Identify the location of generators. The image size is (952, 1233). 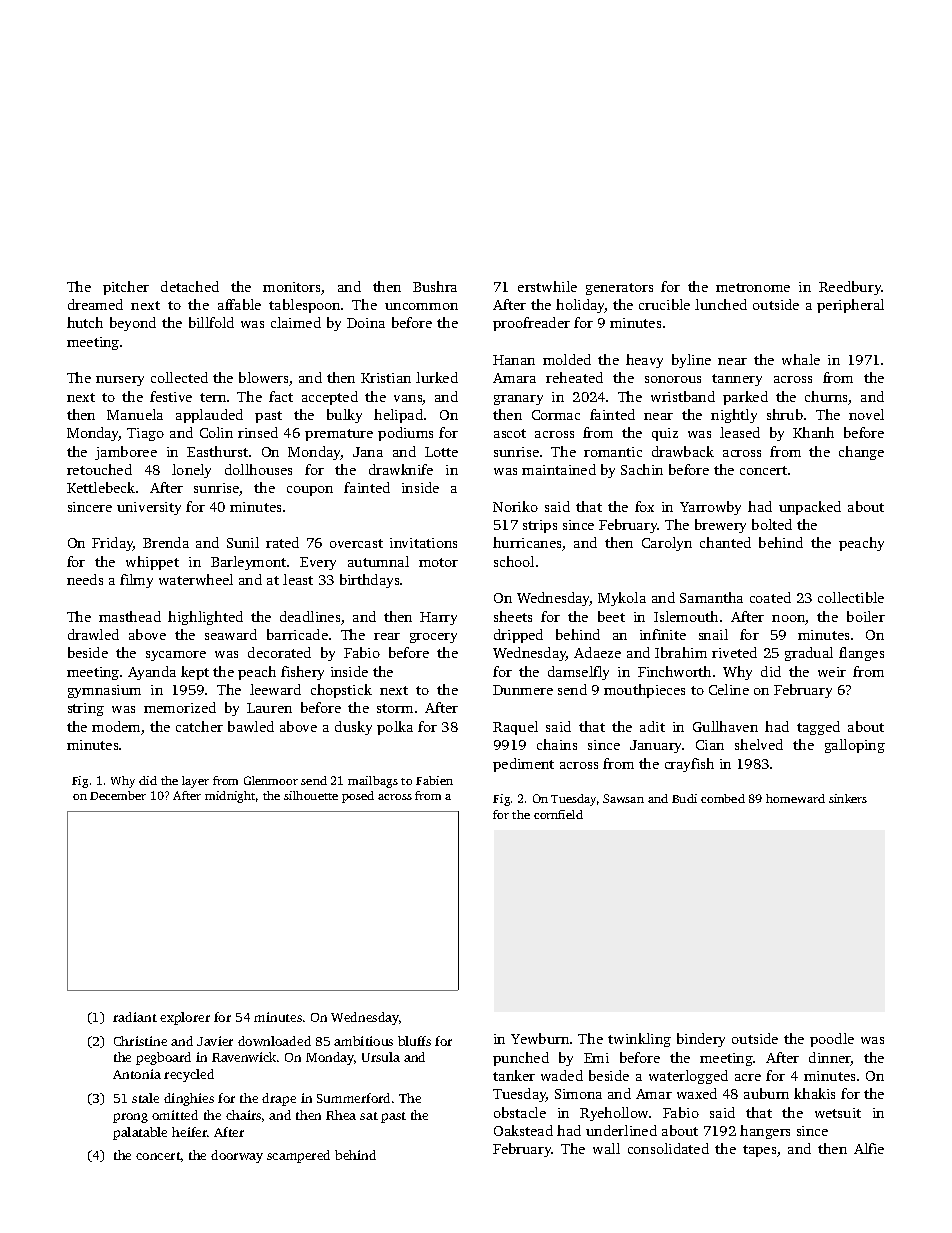
(619, 289).
